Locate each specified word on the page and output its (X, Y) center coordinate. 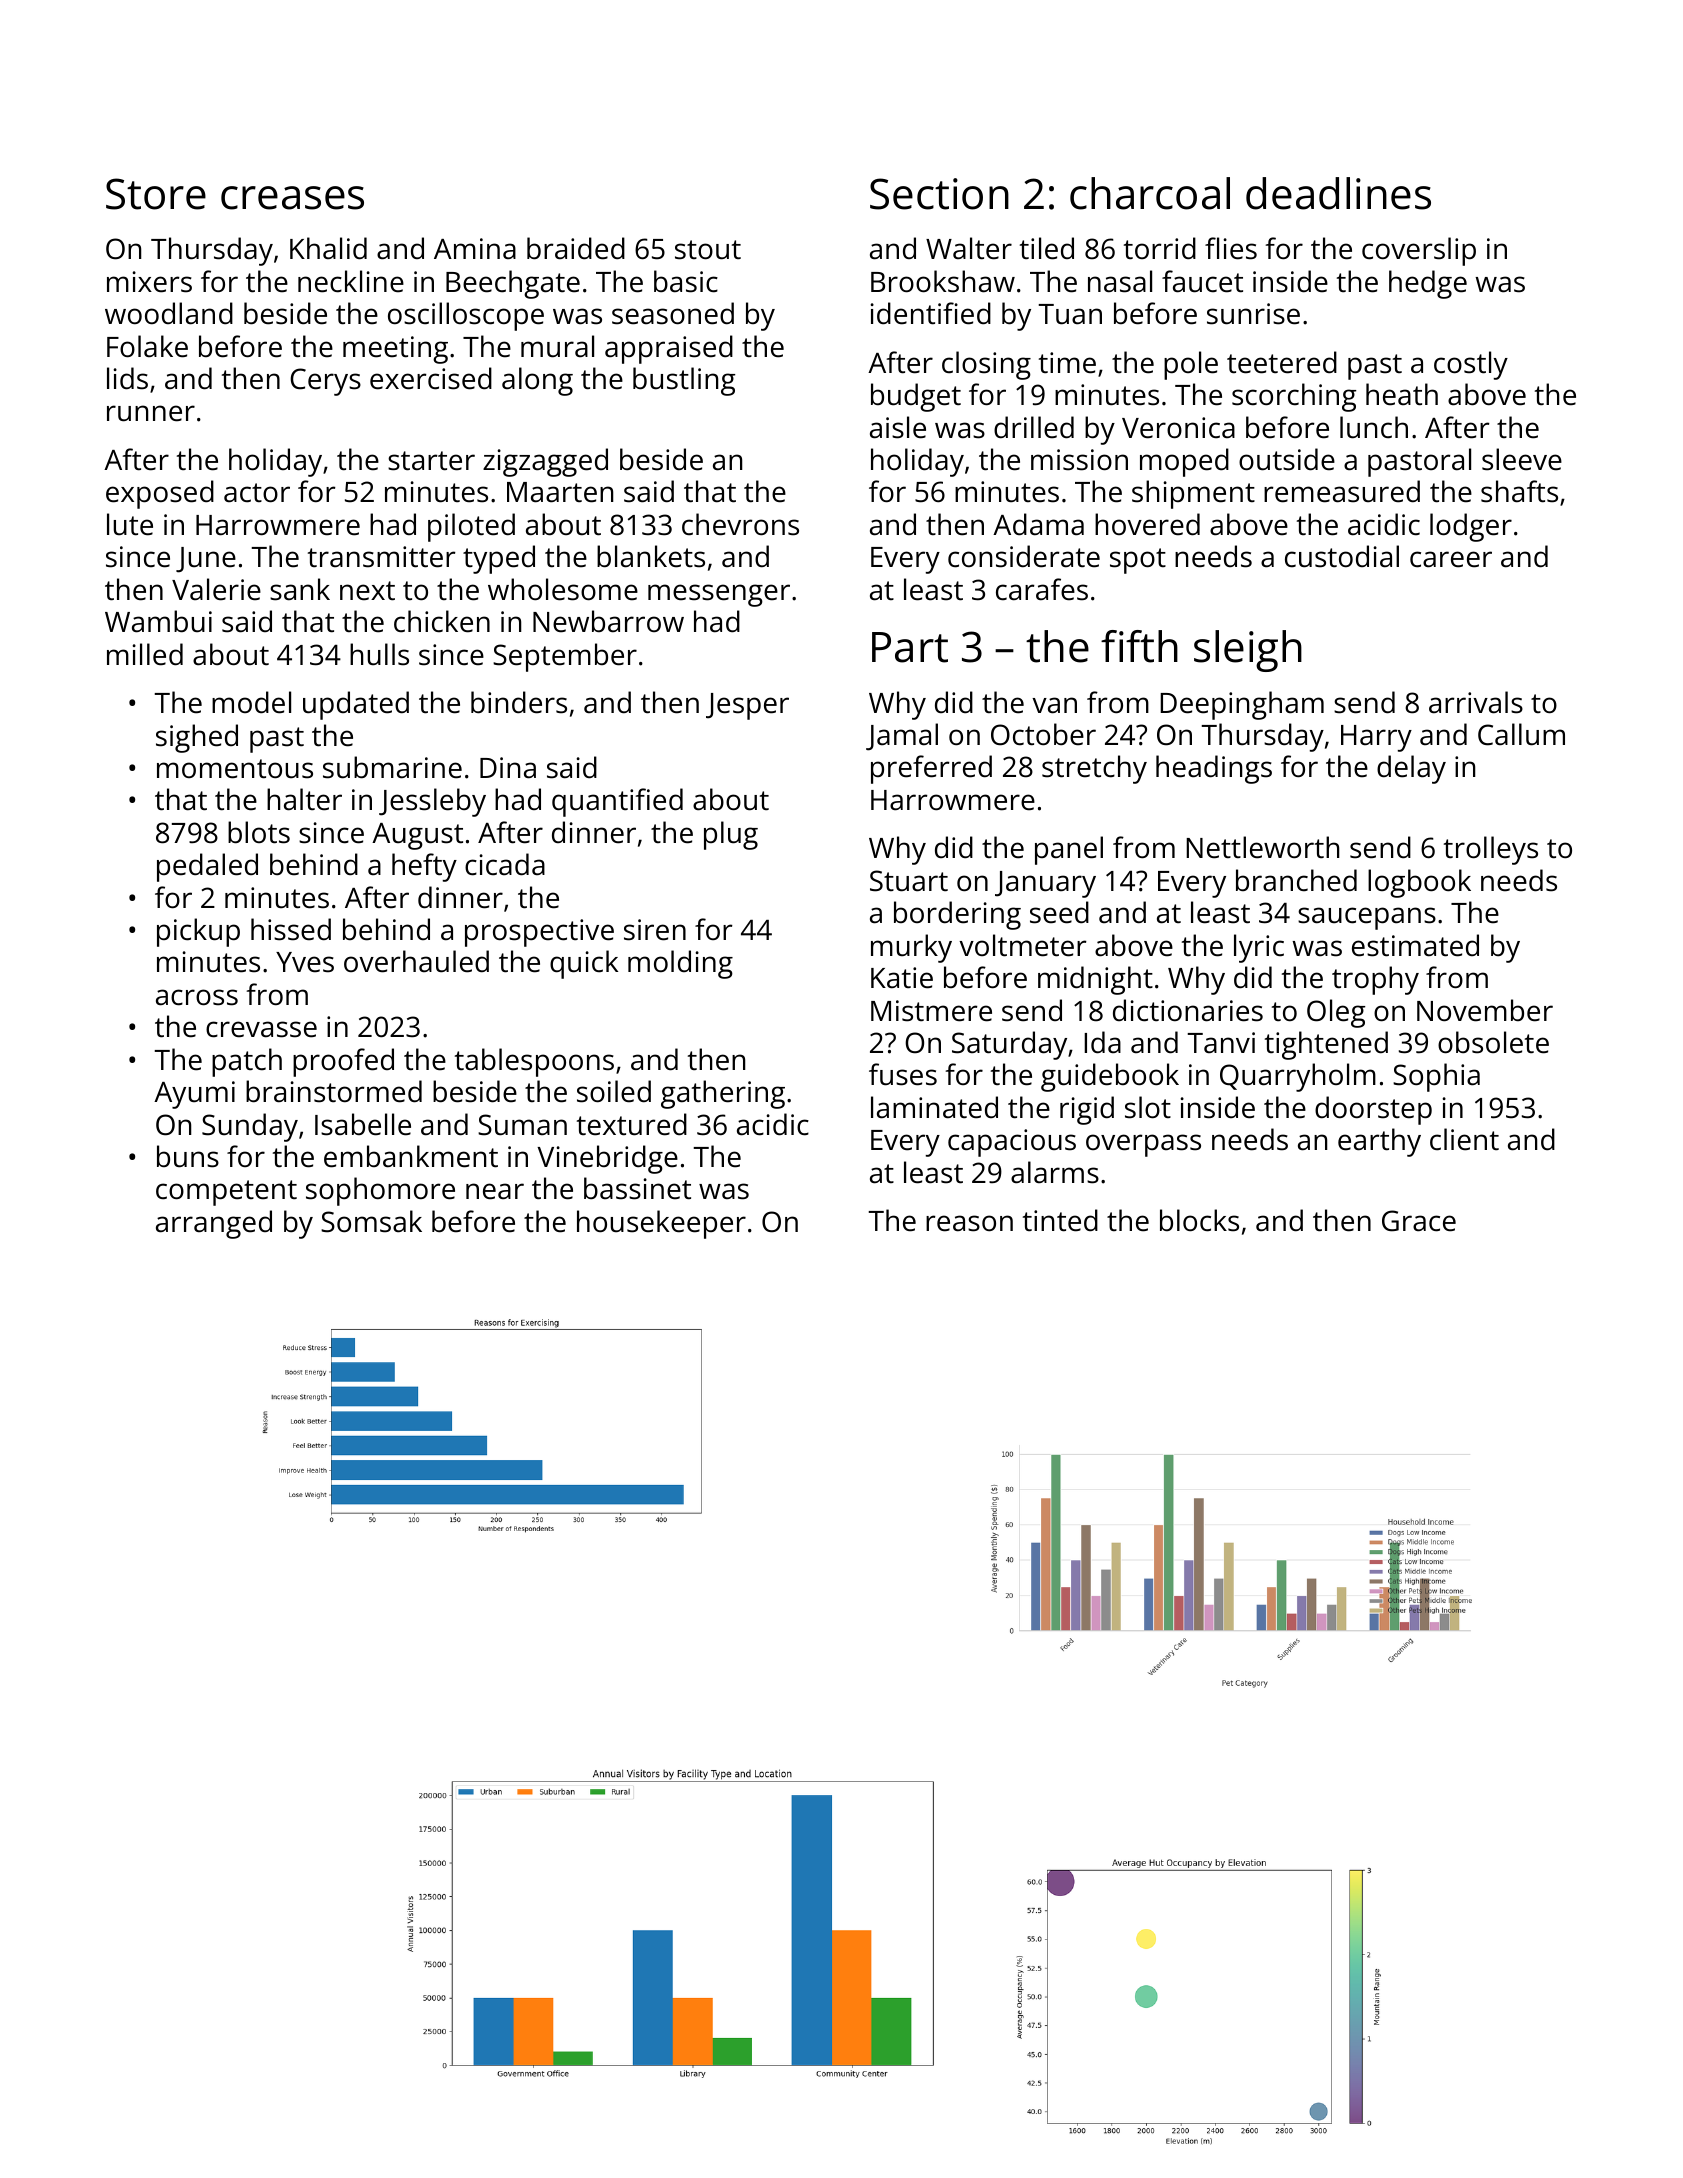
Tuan (1070, 314)
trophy (1375, 980)
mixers (149, 282)
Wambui (158, 621)
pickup (198, 932)
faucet (1202, 281)
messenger (719, 595)
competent (226, 1193)
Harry (1376, 738)
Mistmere (931, 1011)
